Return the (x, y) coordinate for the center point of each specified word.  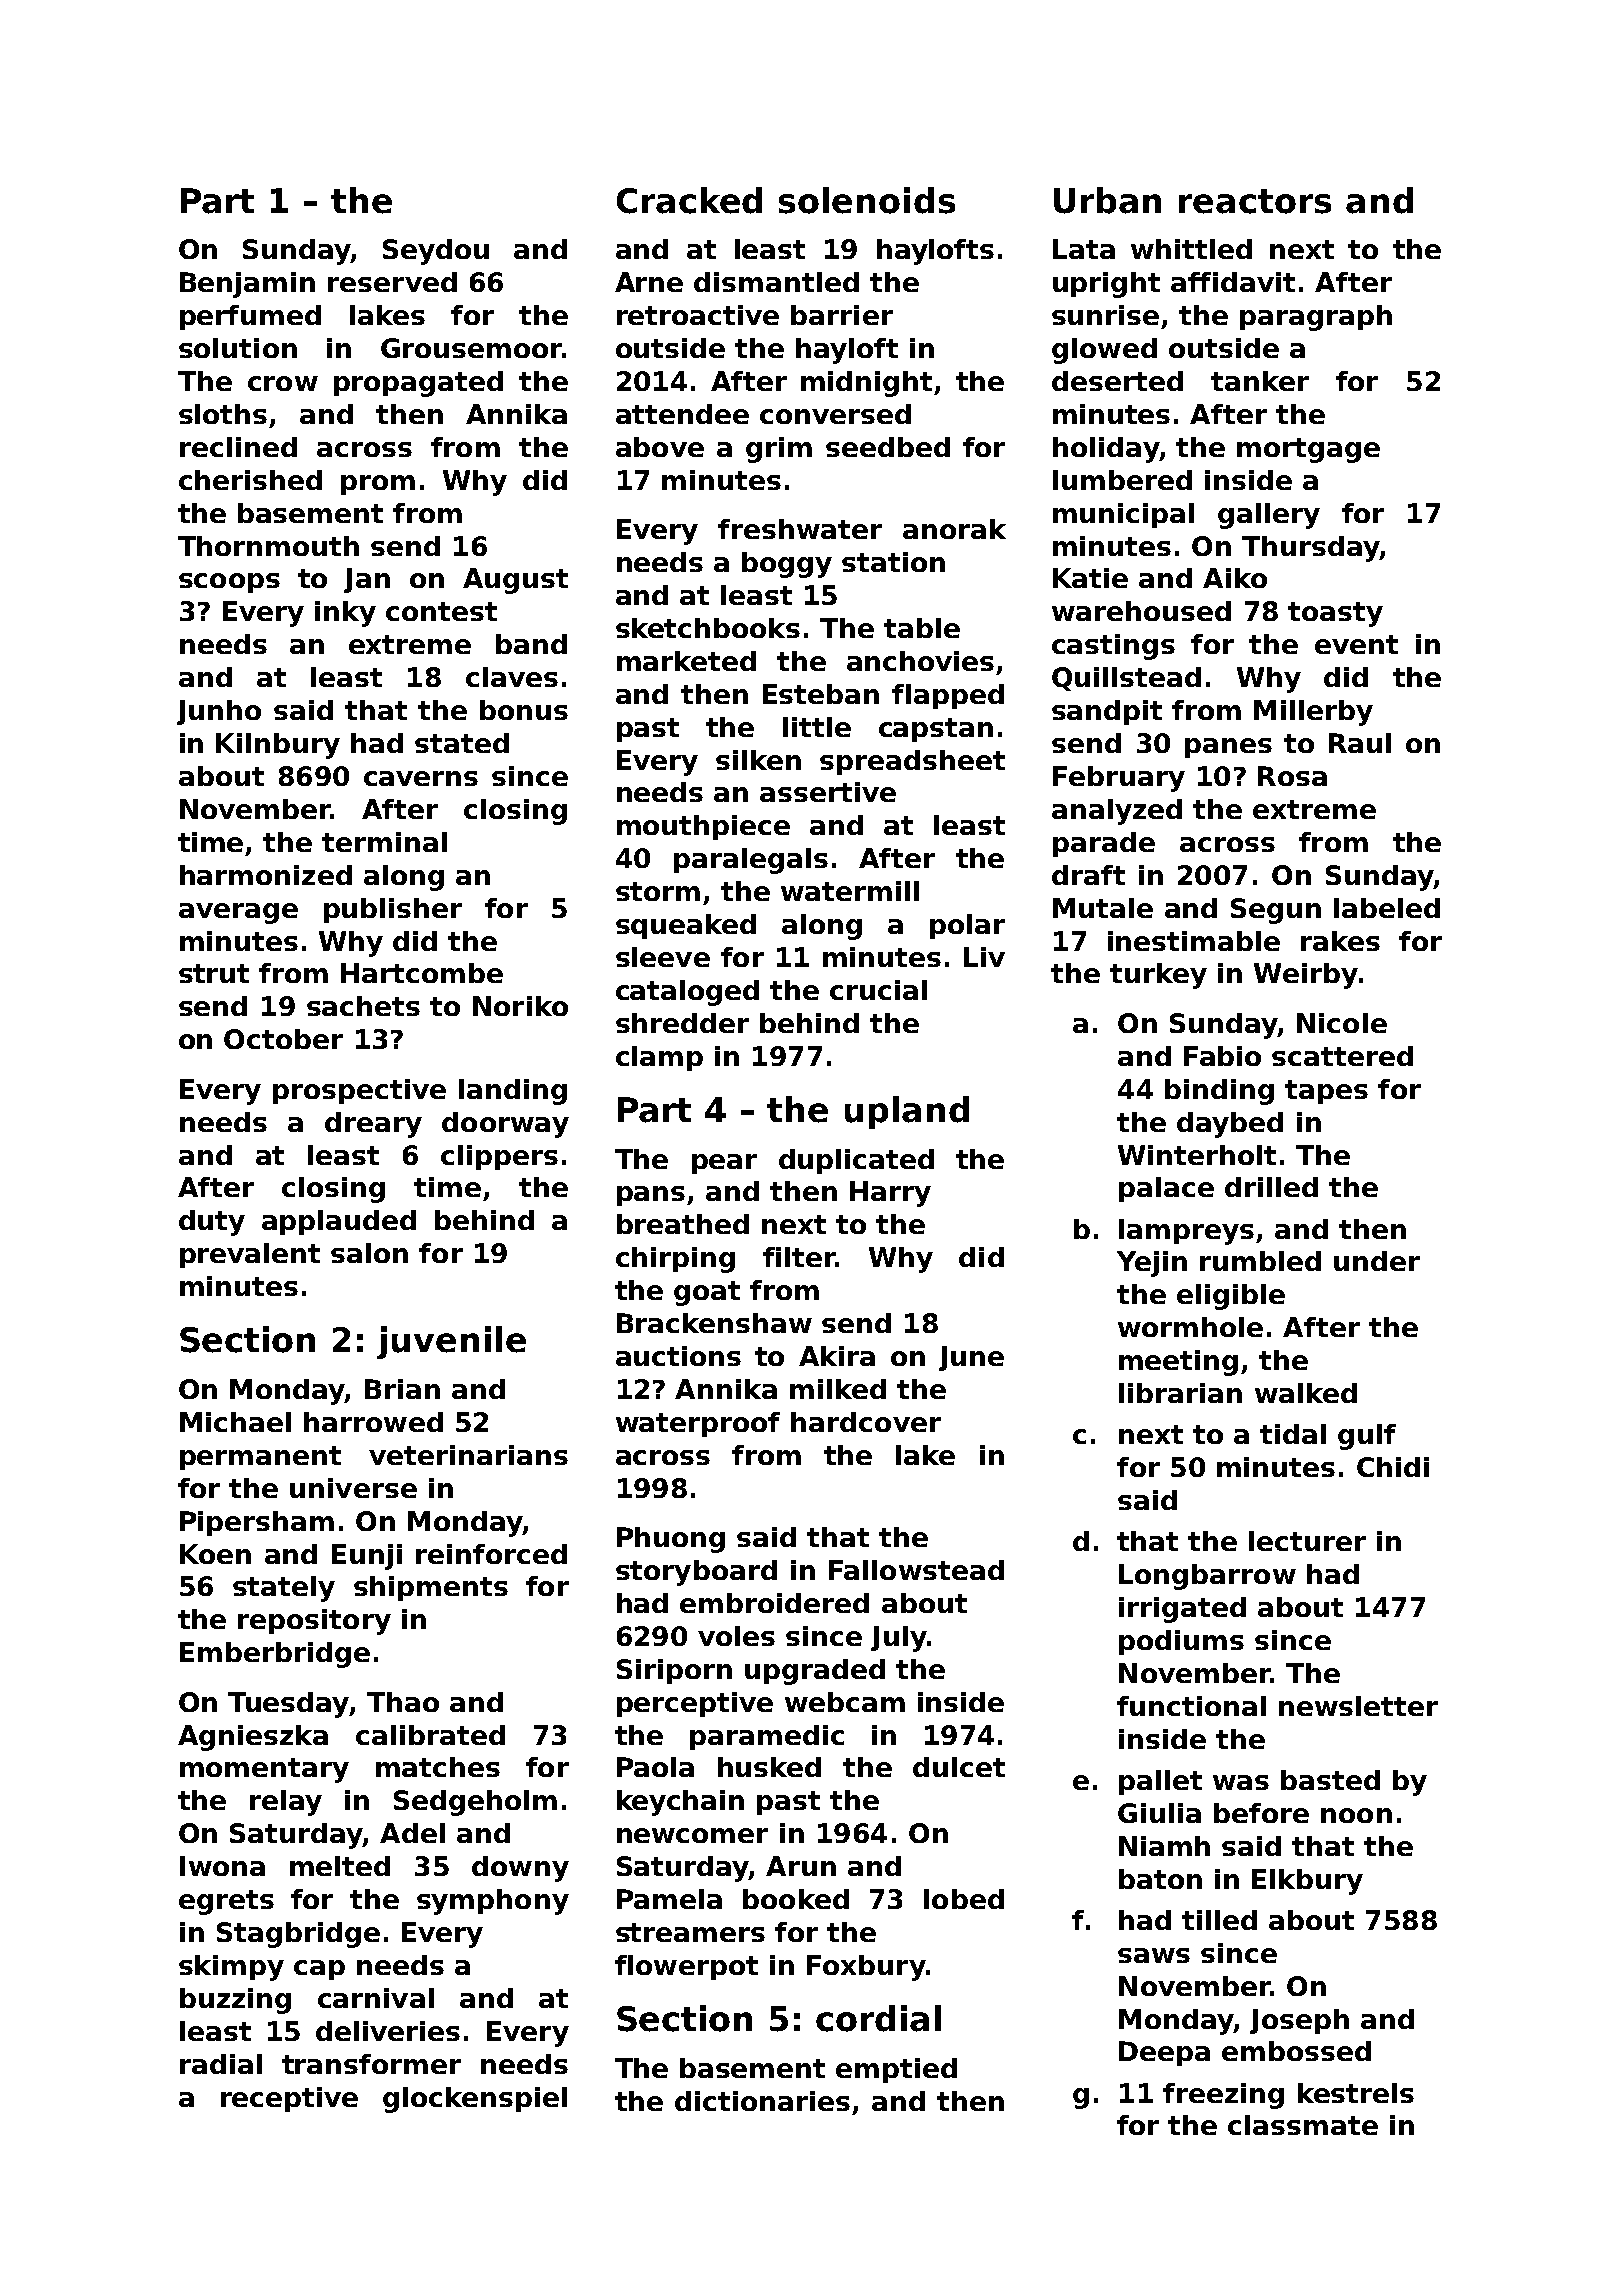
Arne (649, 282)
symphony (493, 1902)
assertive (828, 792)
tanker (1260, 381)
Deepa (1164, 2053)
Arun (801, 1866)
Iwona (222, 1866)
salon (369, 1253)
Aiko (1235, 578)
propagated (418, 384)
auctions (678, 1356)
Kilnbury (278, 746)
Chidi (1393, 1467)
